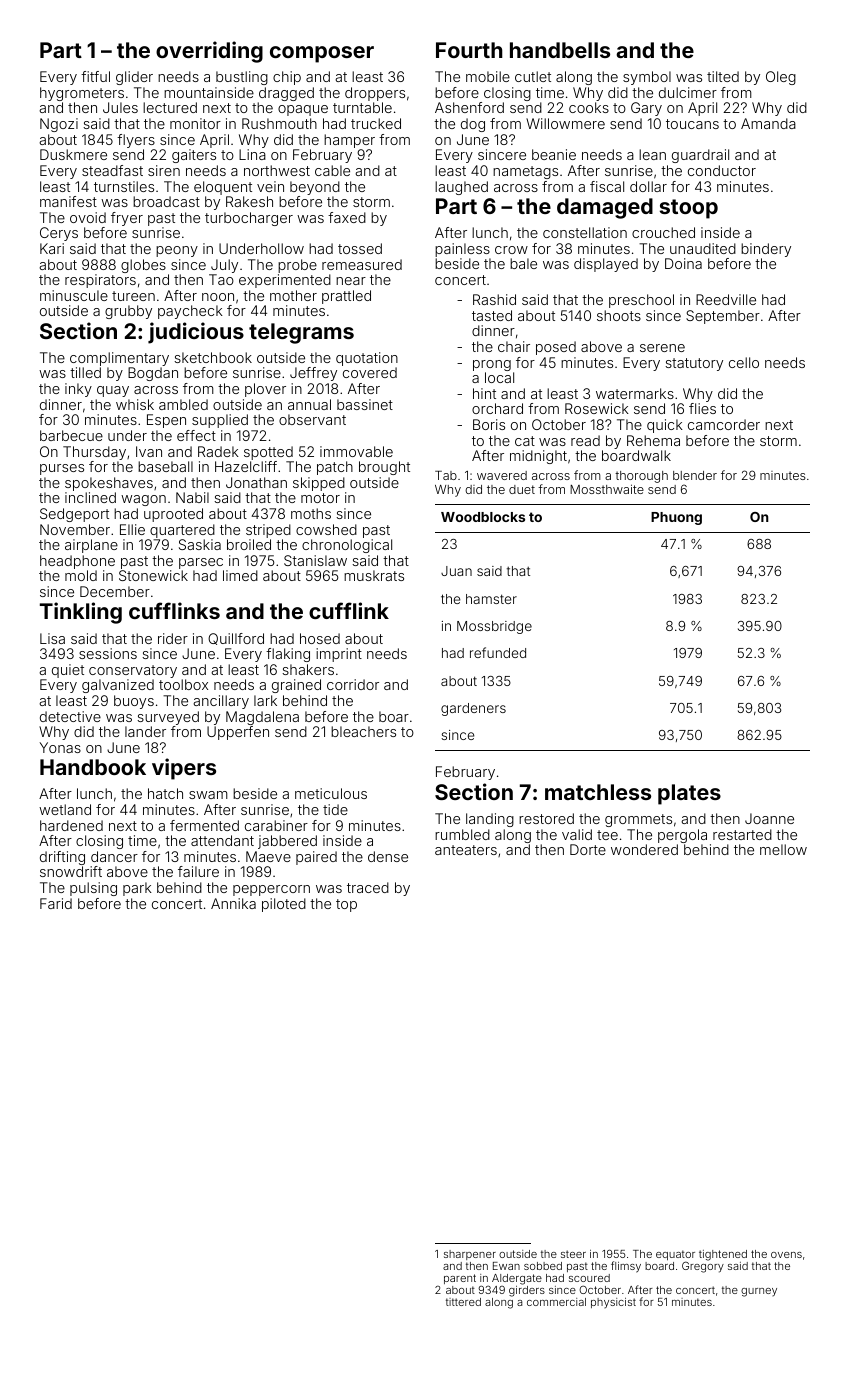 The height and width of the screenshot is (1400, 849). What do you see at coordinates (56, 903) in the screenshot?
I see `Farid` at bounding box center [56, 903].
